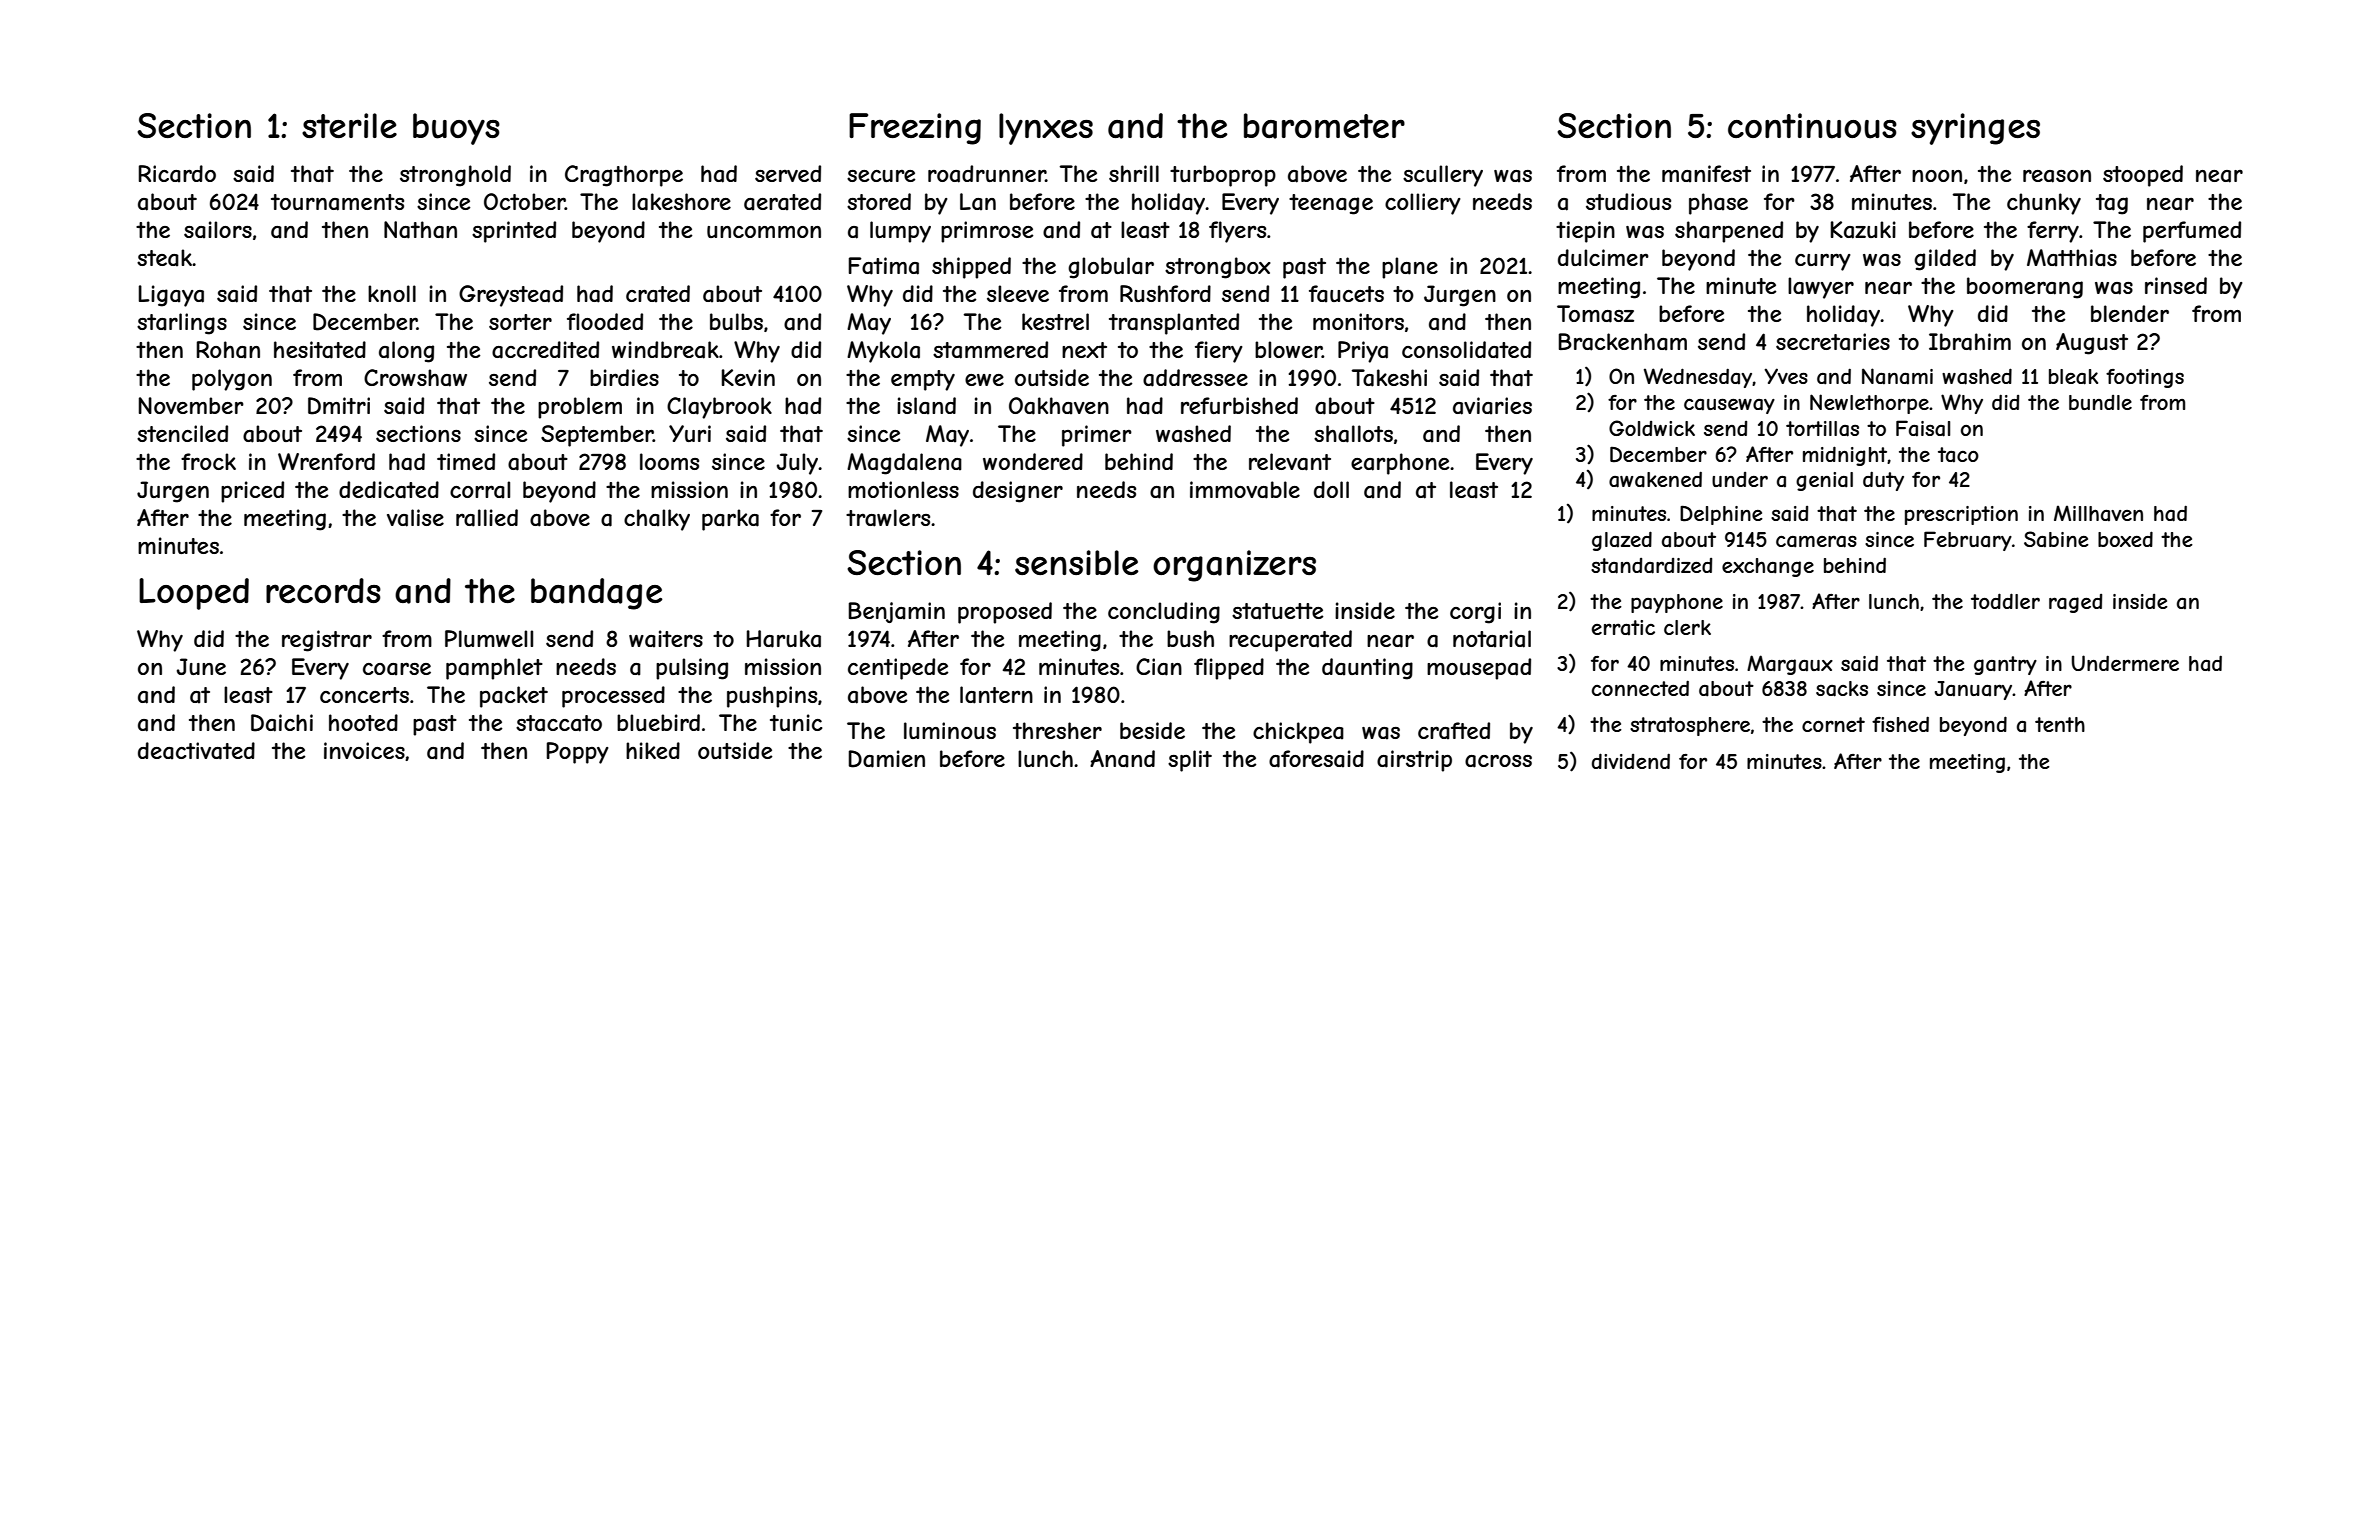 This image has width=2380, height=1540. Describe the element at coordinates (1492, 406) in the image. I see `aviaries` at that location.
